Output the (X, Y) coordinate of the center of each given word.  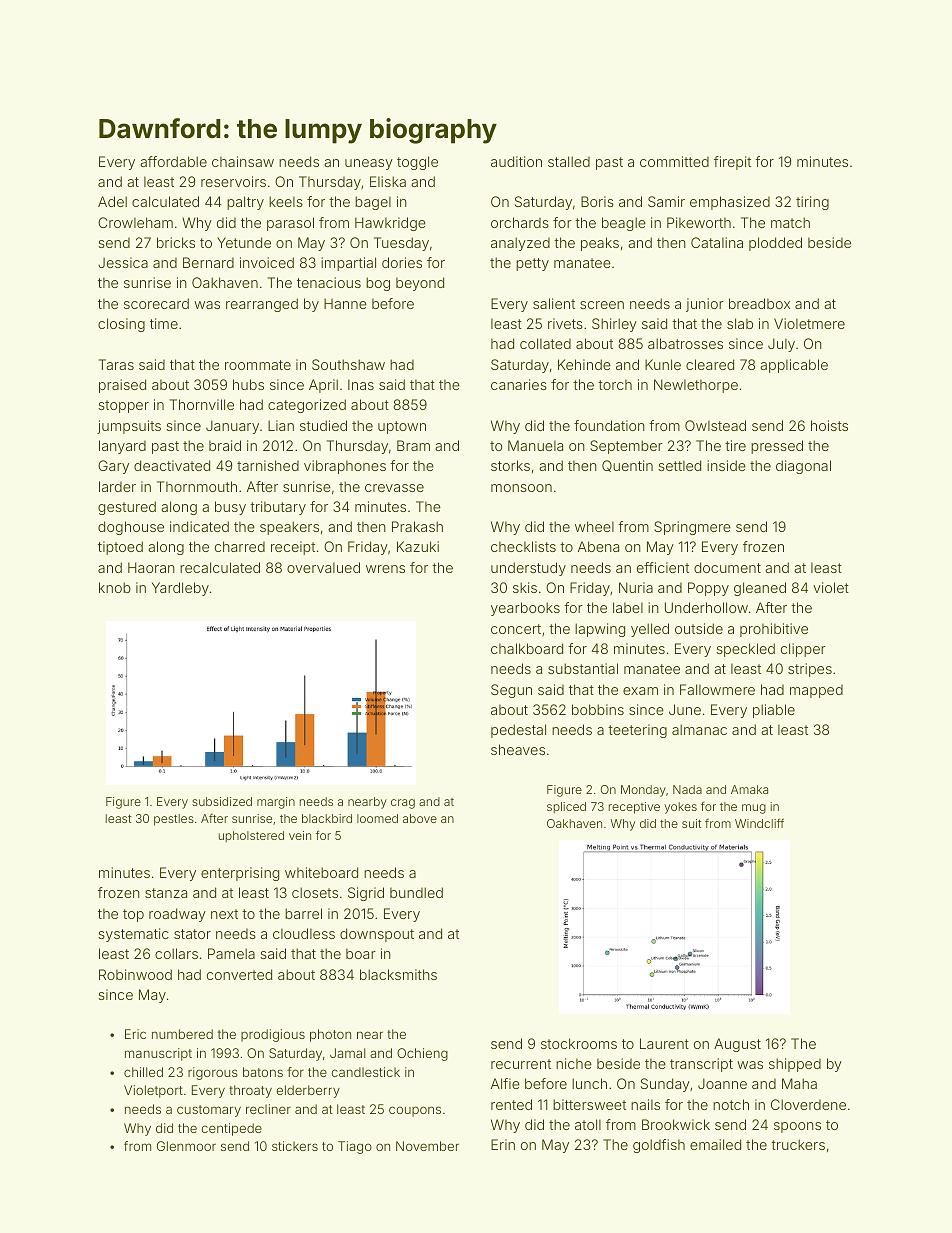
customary (209, 1111)
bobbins (598, 709)
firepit (732, 163)
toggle (417, 163)
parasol (290, 224)
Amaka (749, 789)
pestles (174, 820)
